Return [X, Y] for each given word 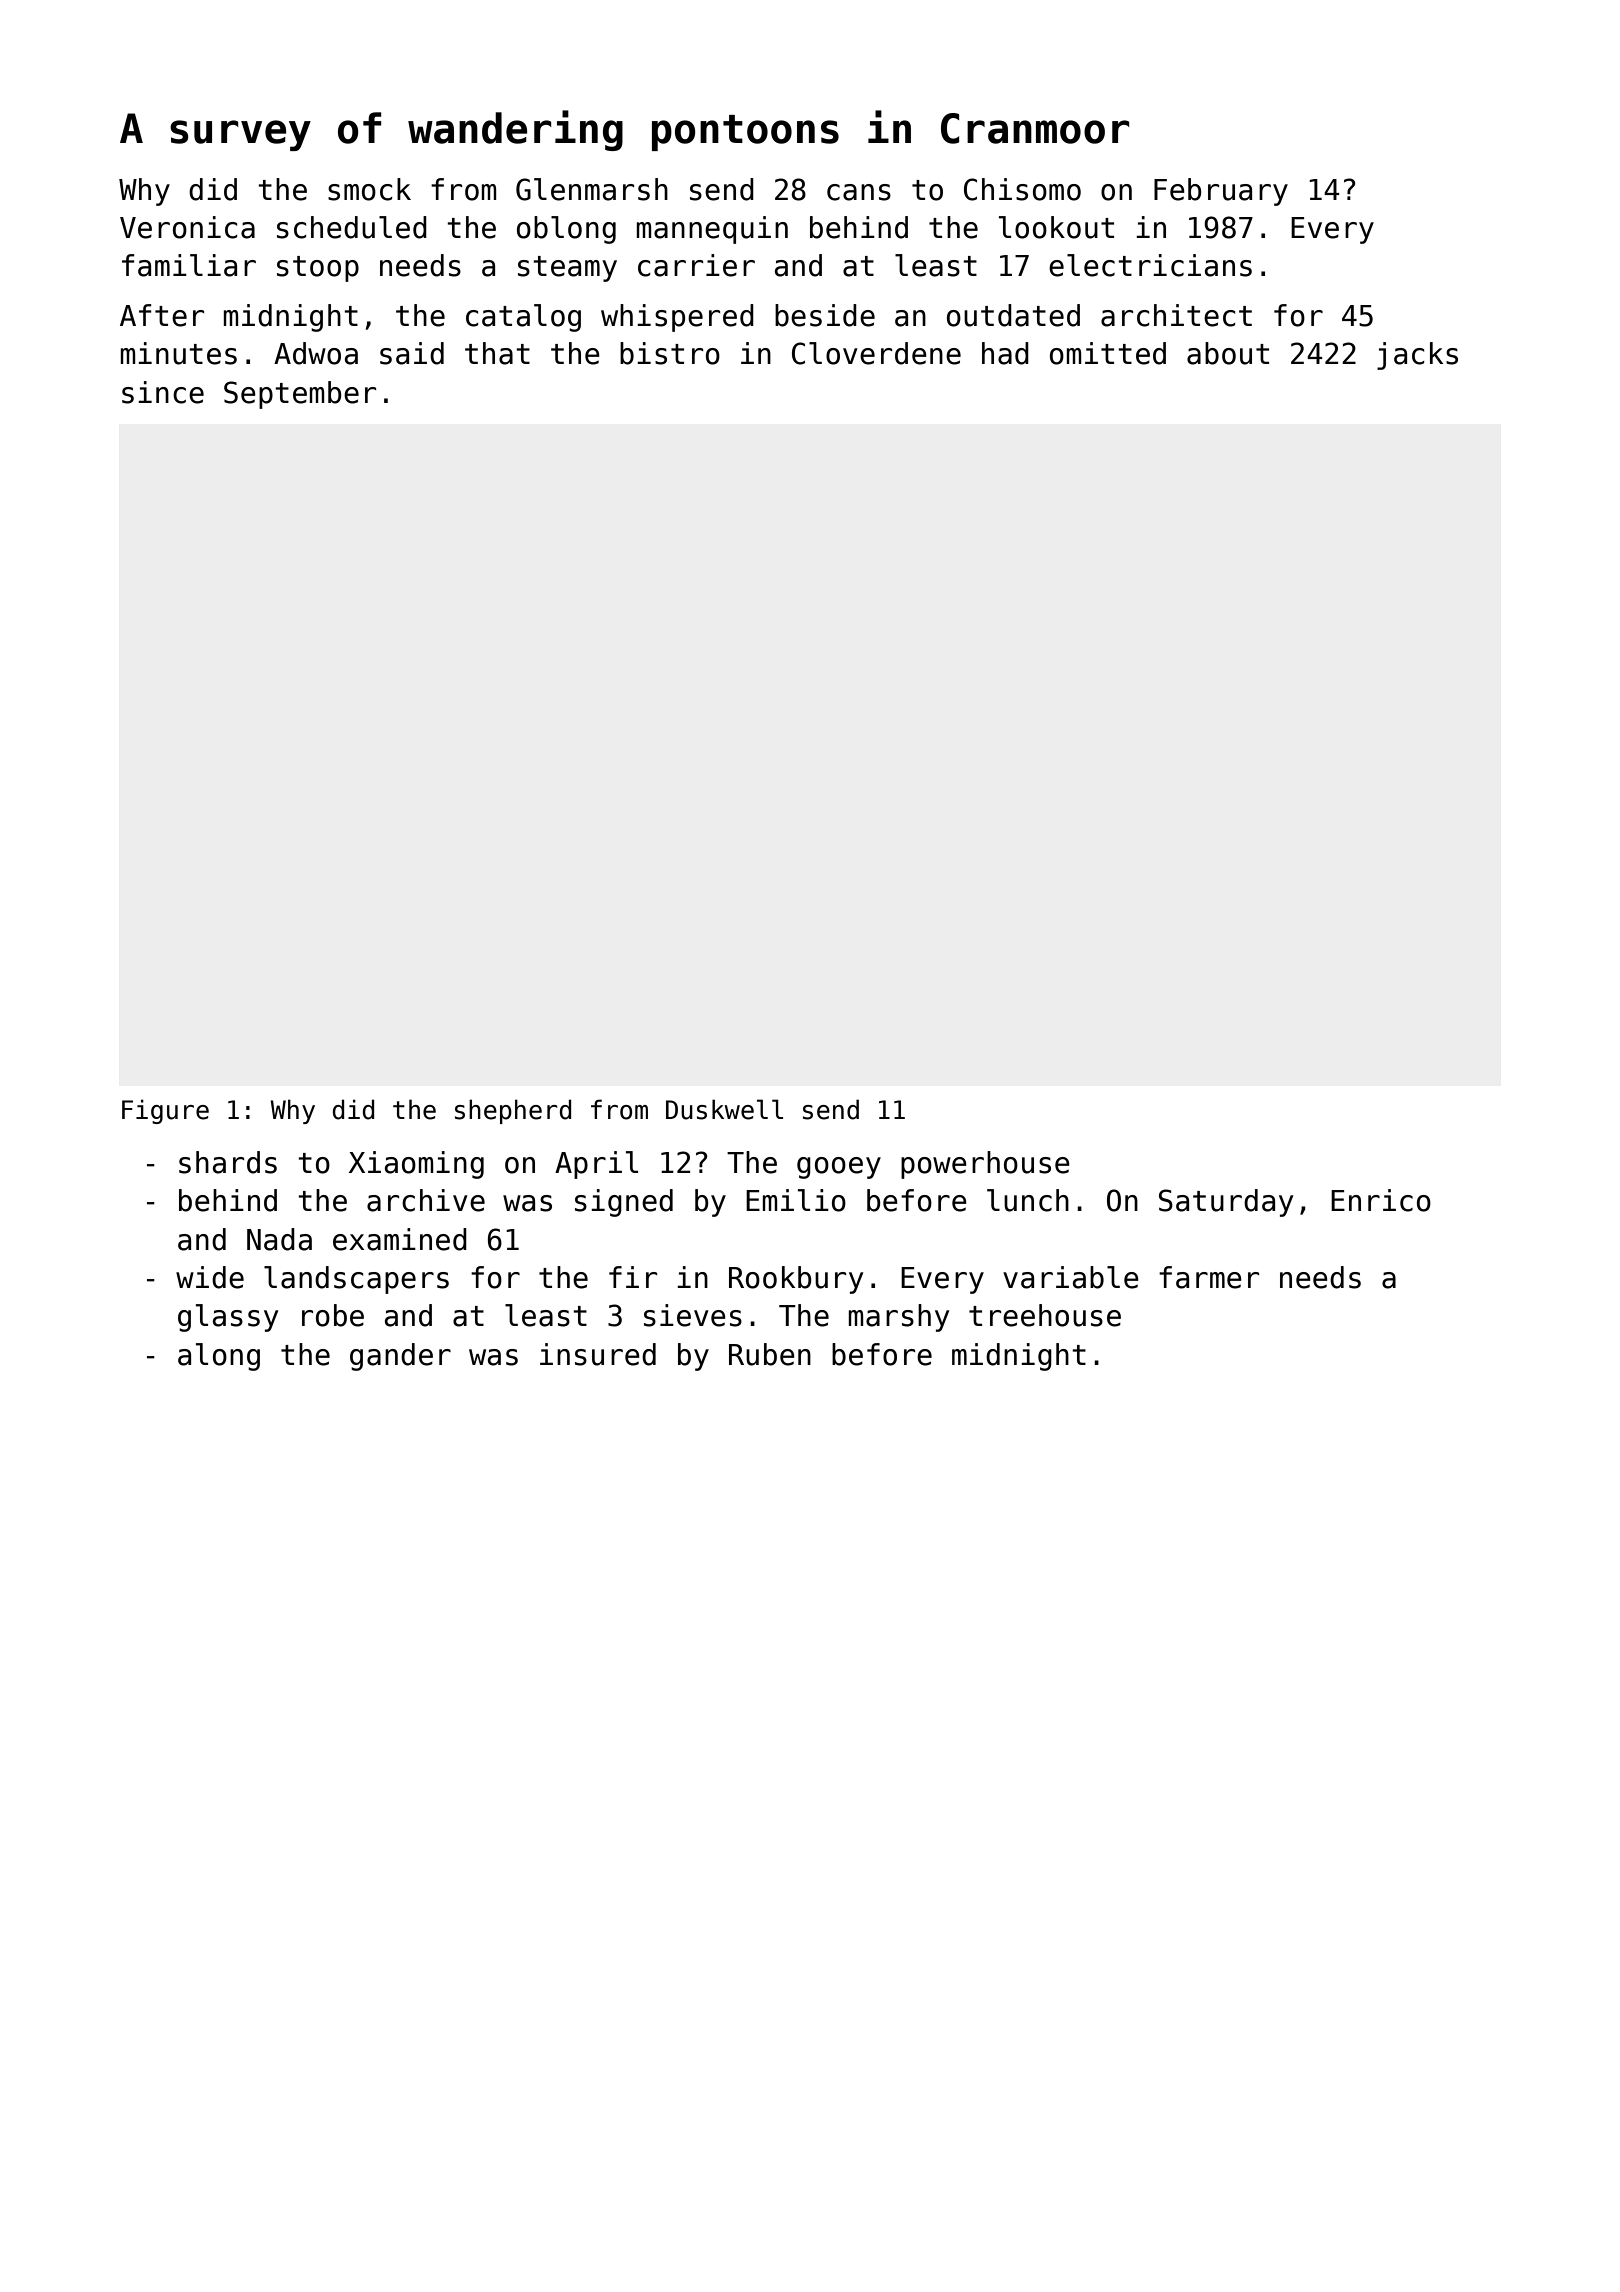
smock [369, 189]
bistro [670, 353]
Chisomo [1022, 189]
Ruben [770, 1354]
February [1221, 192]
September [300, 395]
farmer [1209, 1277]
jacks [1417, 356]
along [219, 1357]
